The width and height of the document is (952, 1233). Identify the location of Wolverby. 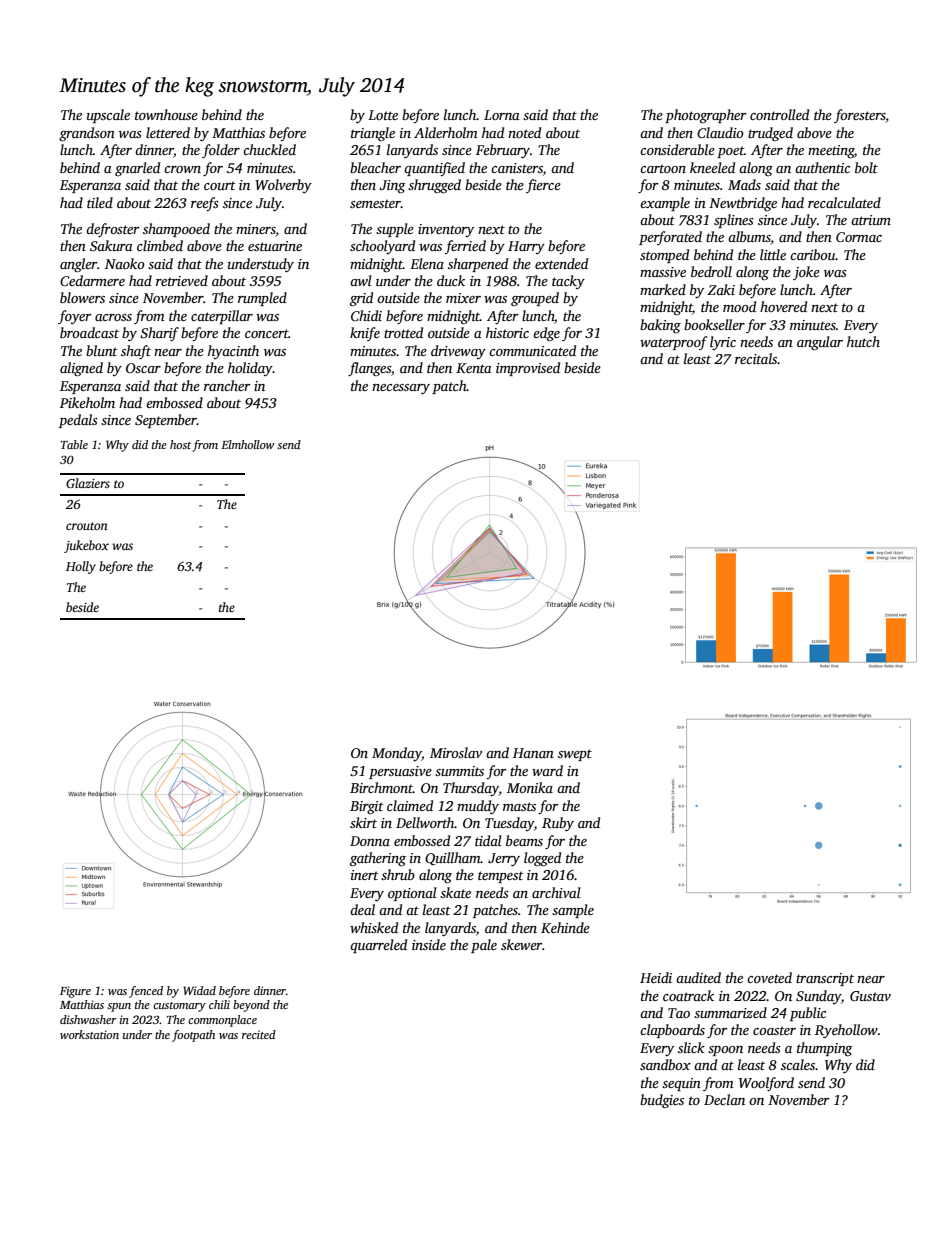
(283, 186).
